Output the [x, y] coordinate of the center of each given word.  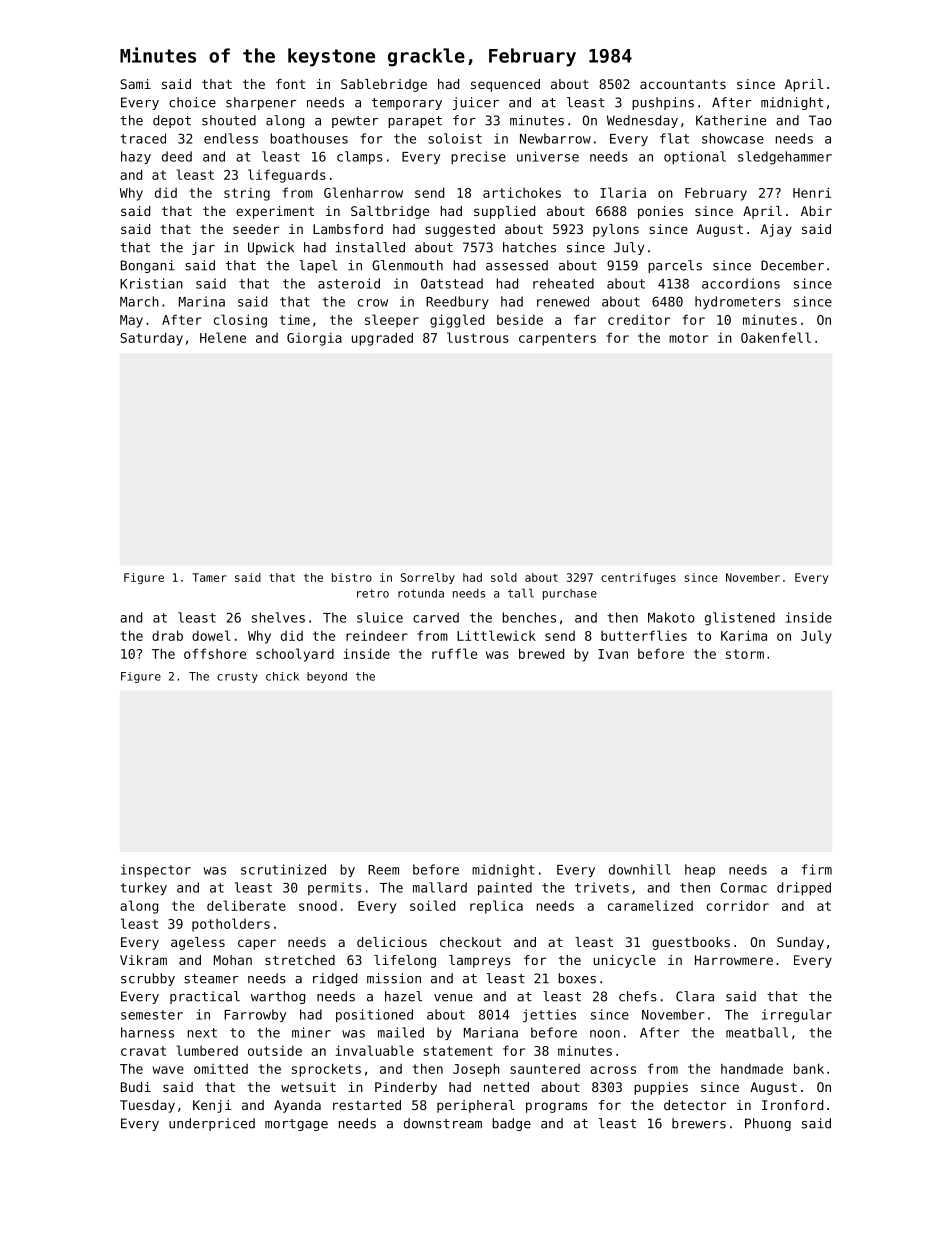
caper [257, 944]
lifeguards [287, 176]
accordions [741, 283]
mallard [440, 887]
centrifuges [638, 578]
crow [373, 303]
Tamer [209, 577]
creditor [639, 320]
